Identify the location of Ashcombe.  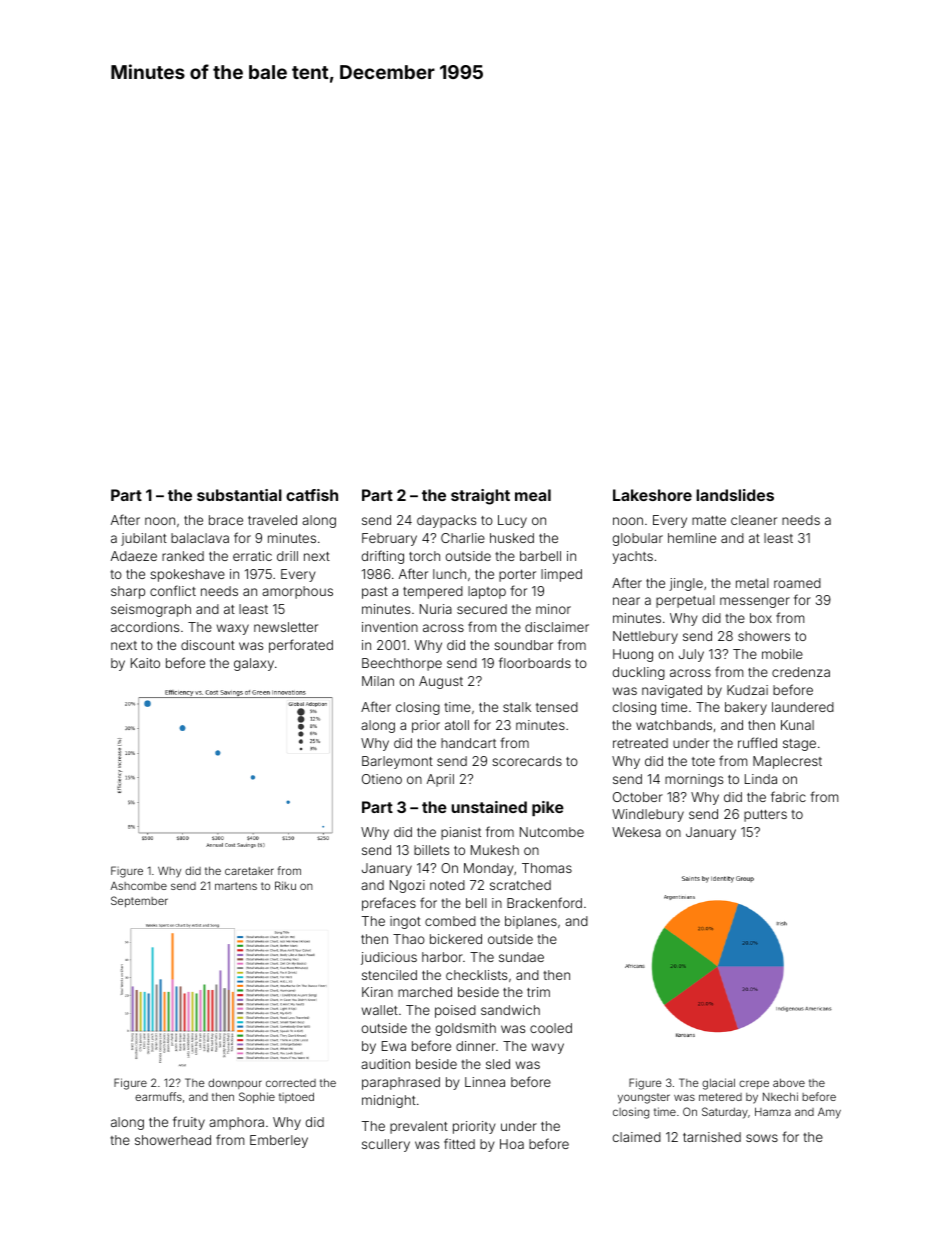
(139, 886).
